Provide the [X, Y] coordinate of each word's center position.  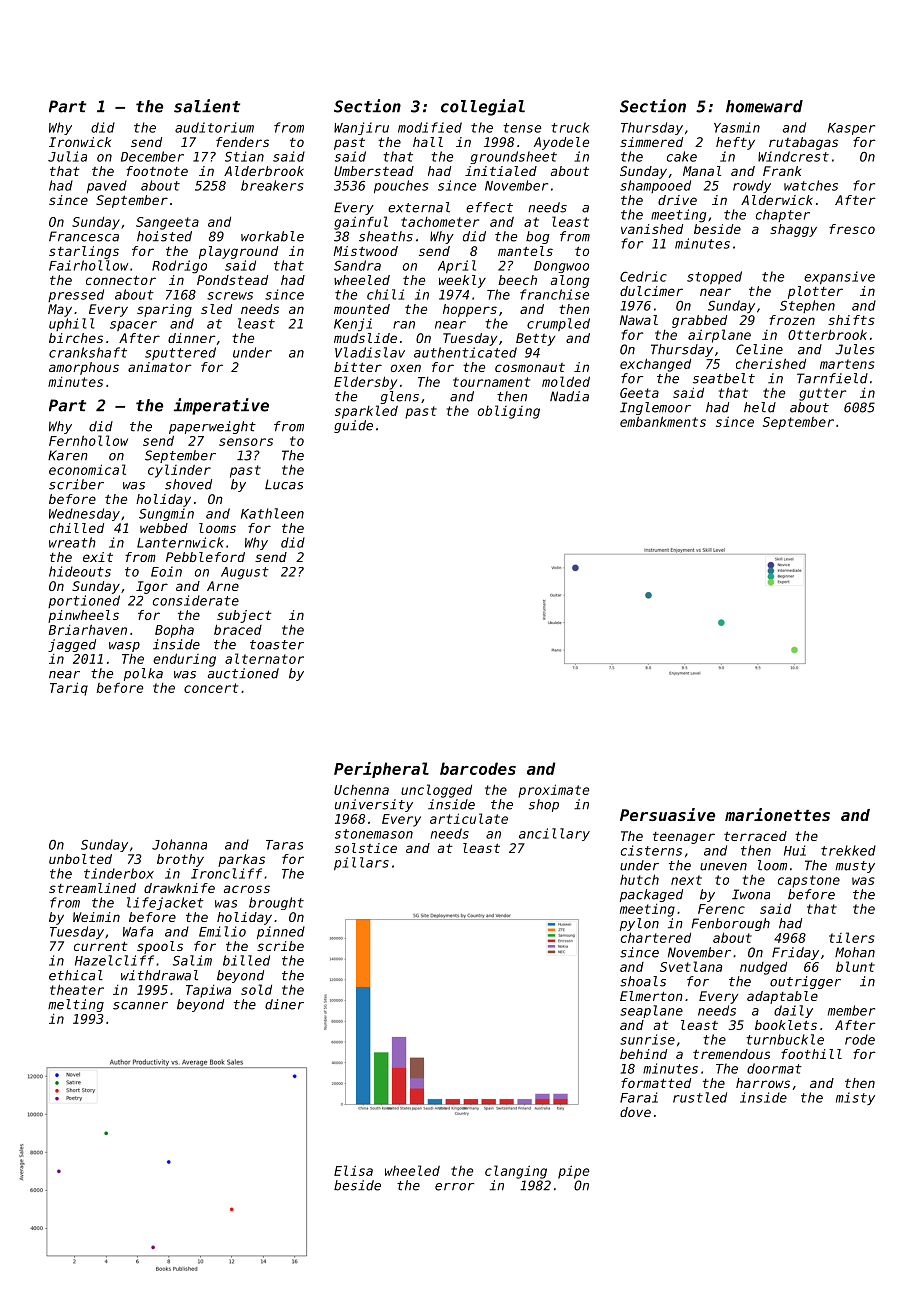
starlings [84, 252]
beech [517, 280]
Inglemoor [655, 408]
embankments [663, 421]
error [454, 1187]
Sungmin [166, 514]
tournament [491, 382]
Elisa [353, 1170]
